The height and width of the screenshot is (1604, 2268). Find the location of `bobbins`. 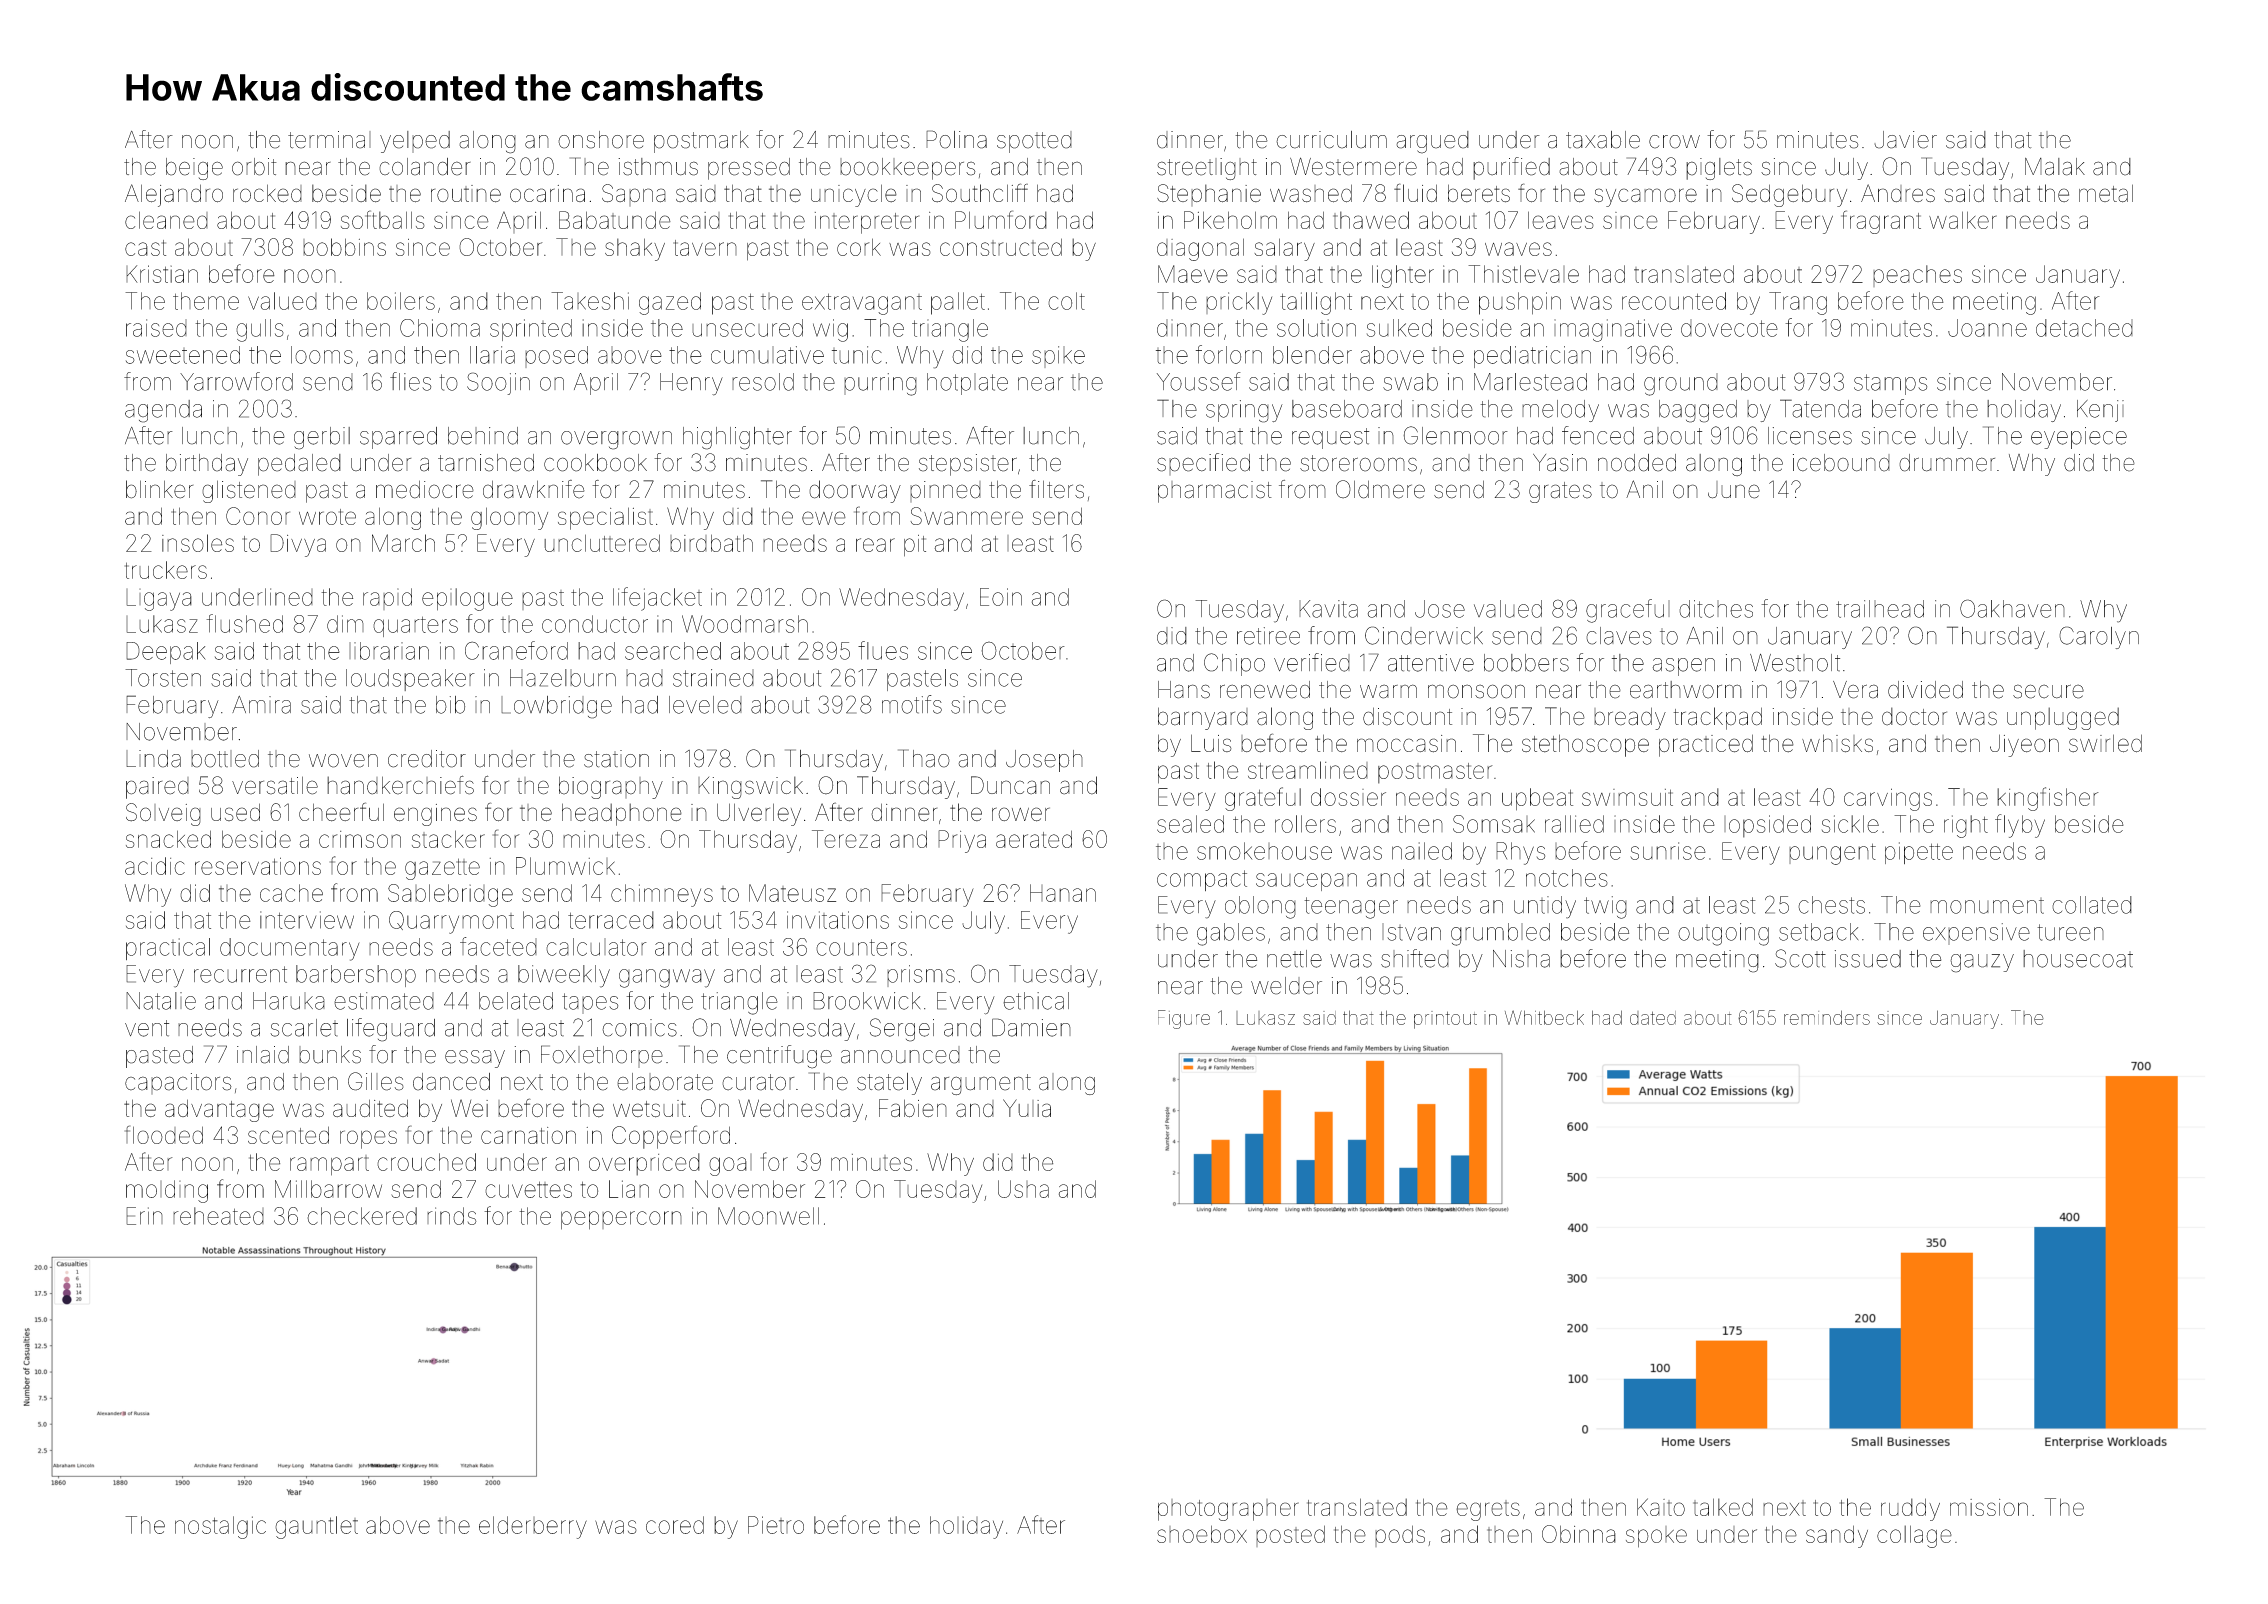

bobbins is located at coordinates (344, 247).
